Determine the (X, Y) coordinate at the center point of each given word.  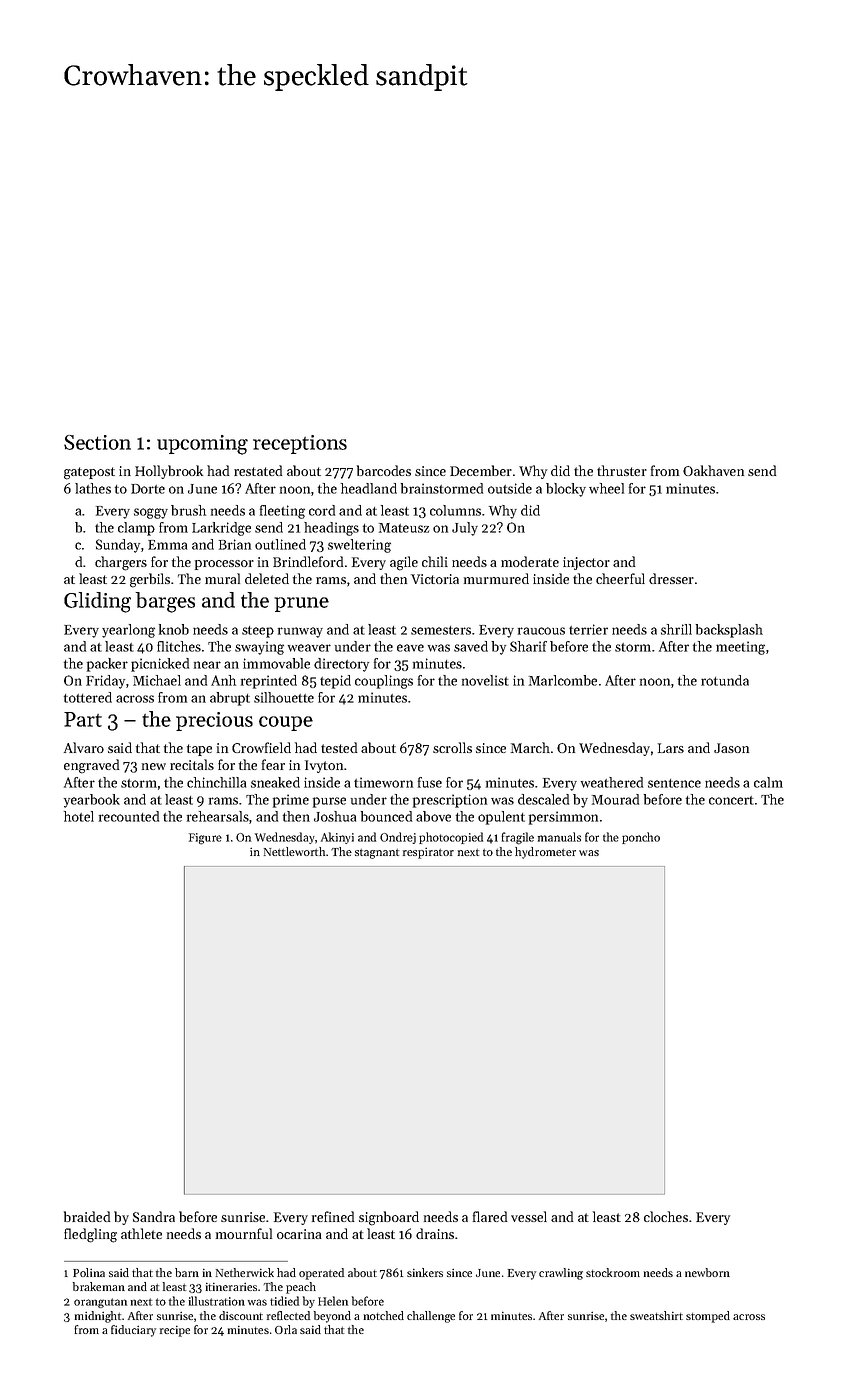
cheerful (620, 578)
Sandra (154, 1216)
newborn (707, 1272)
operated (321, 1274)
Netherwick (245, 1272)
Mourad (615, 799)
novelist (485, 680)
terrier (588, 629)
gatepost (89, 473)
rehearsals (218, 816)
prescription (450, 801)
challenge (431, 1317)
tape (199, 750)
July (465, 529)
